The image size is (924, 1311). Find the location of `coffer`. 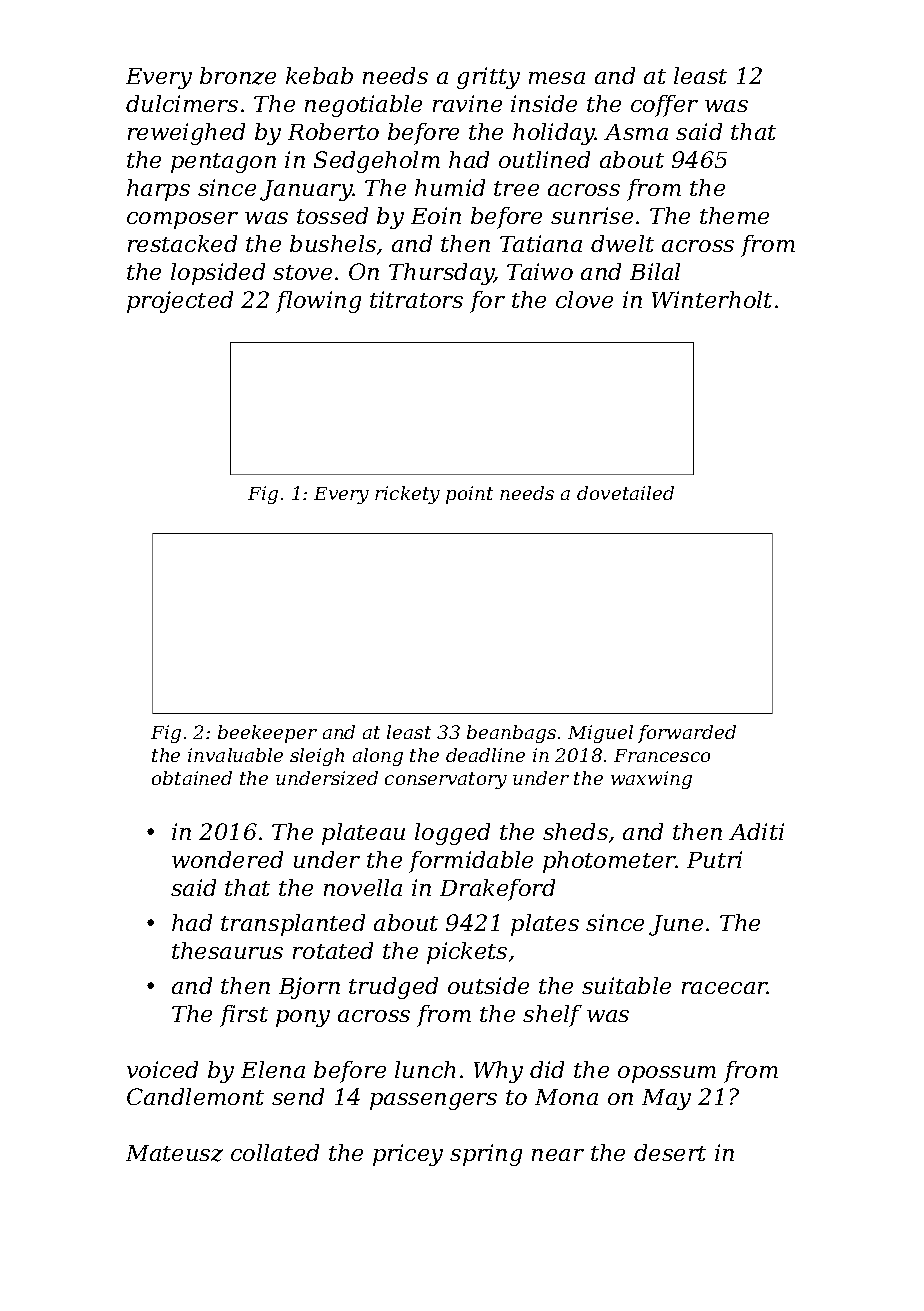

coffer is located at coordinates (664, 106).
